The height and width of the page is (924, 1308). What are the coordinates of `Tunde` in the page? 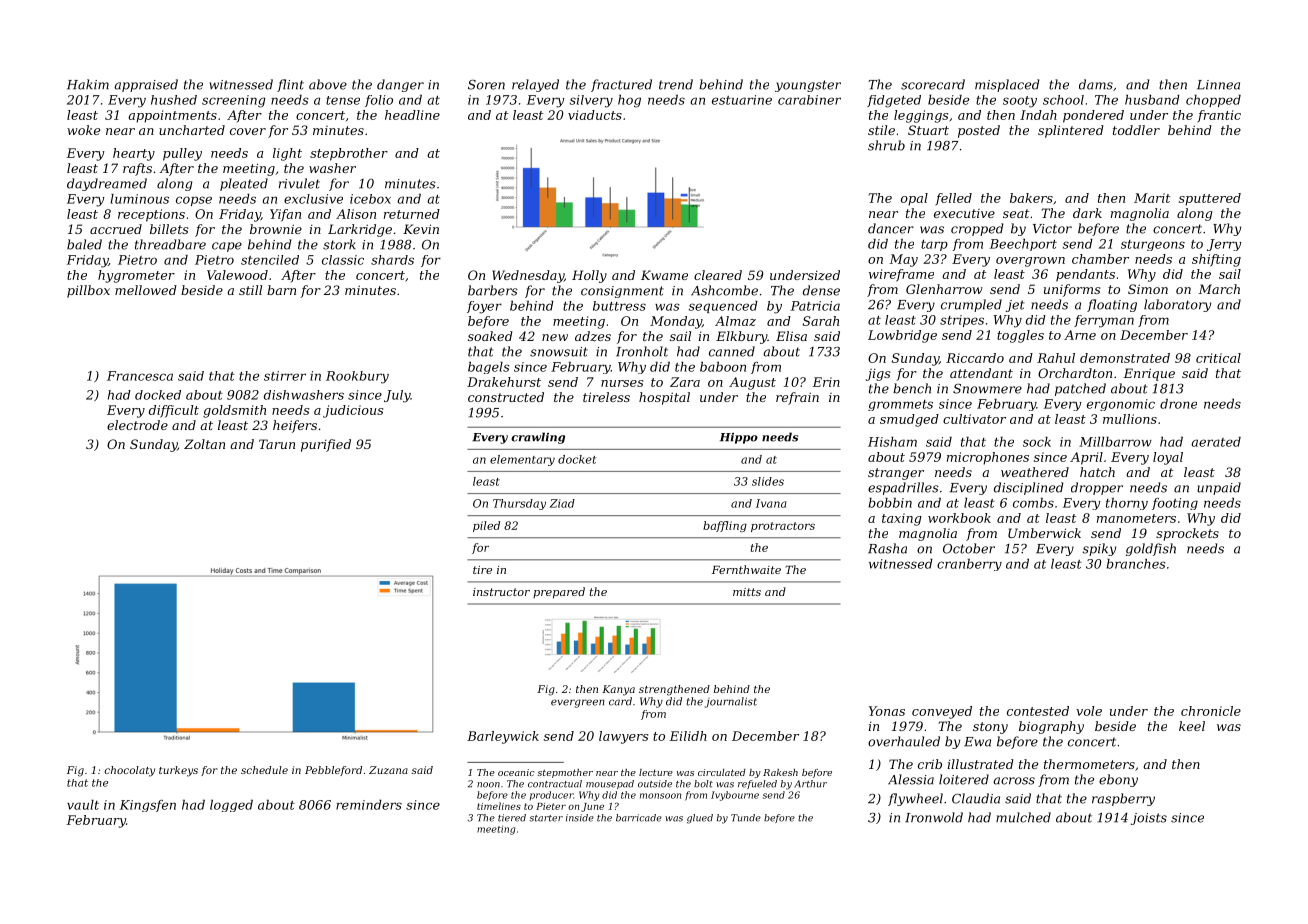 It's located at (746, 818).
